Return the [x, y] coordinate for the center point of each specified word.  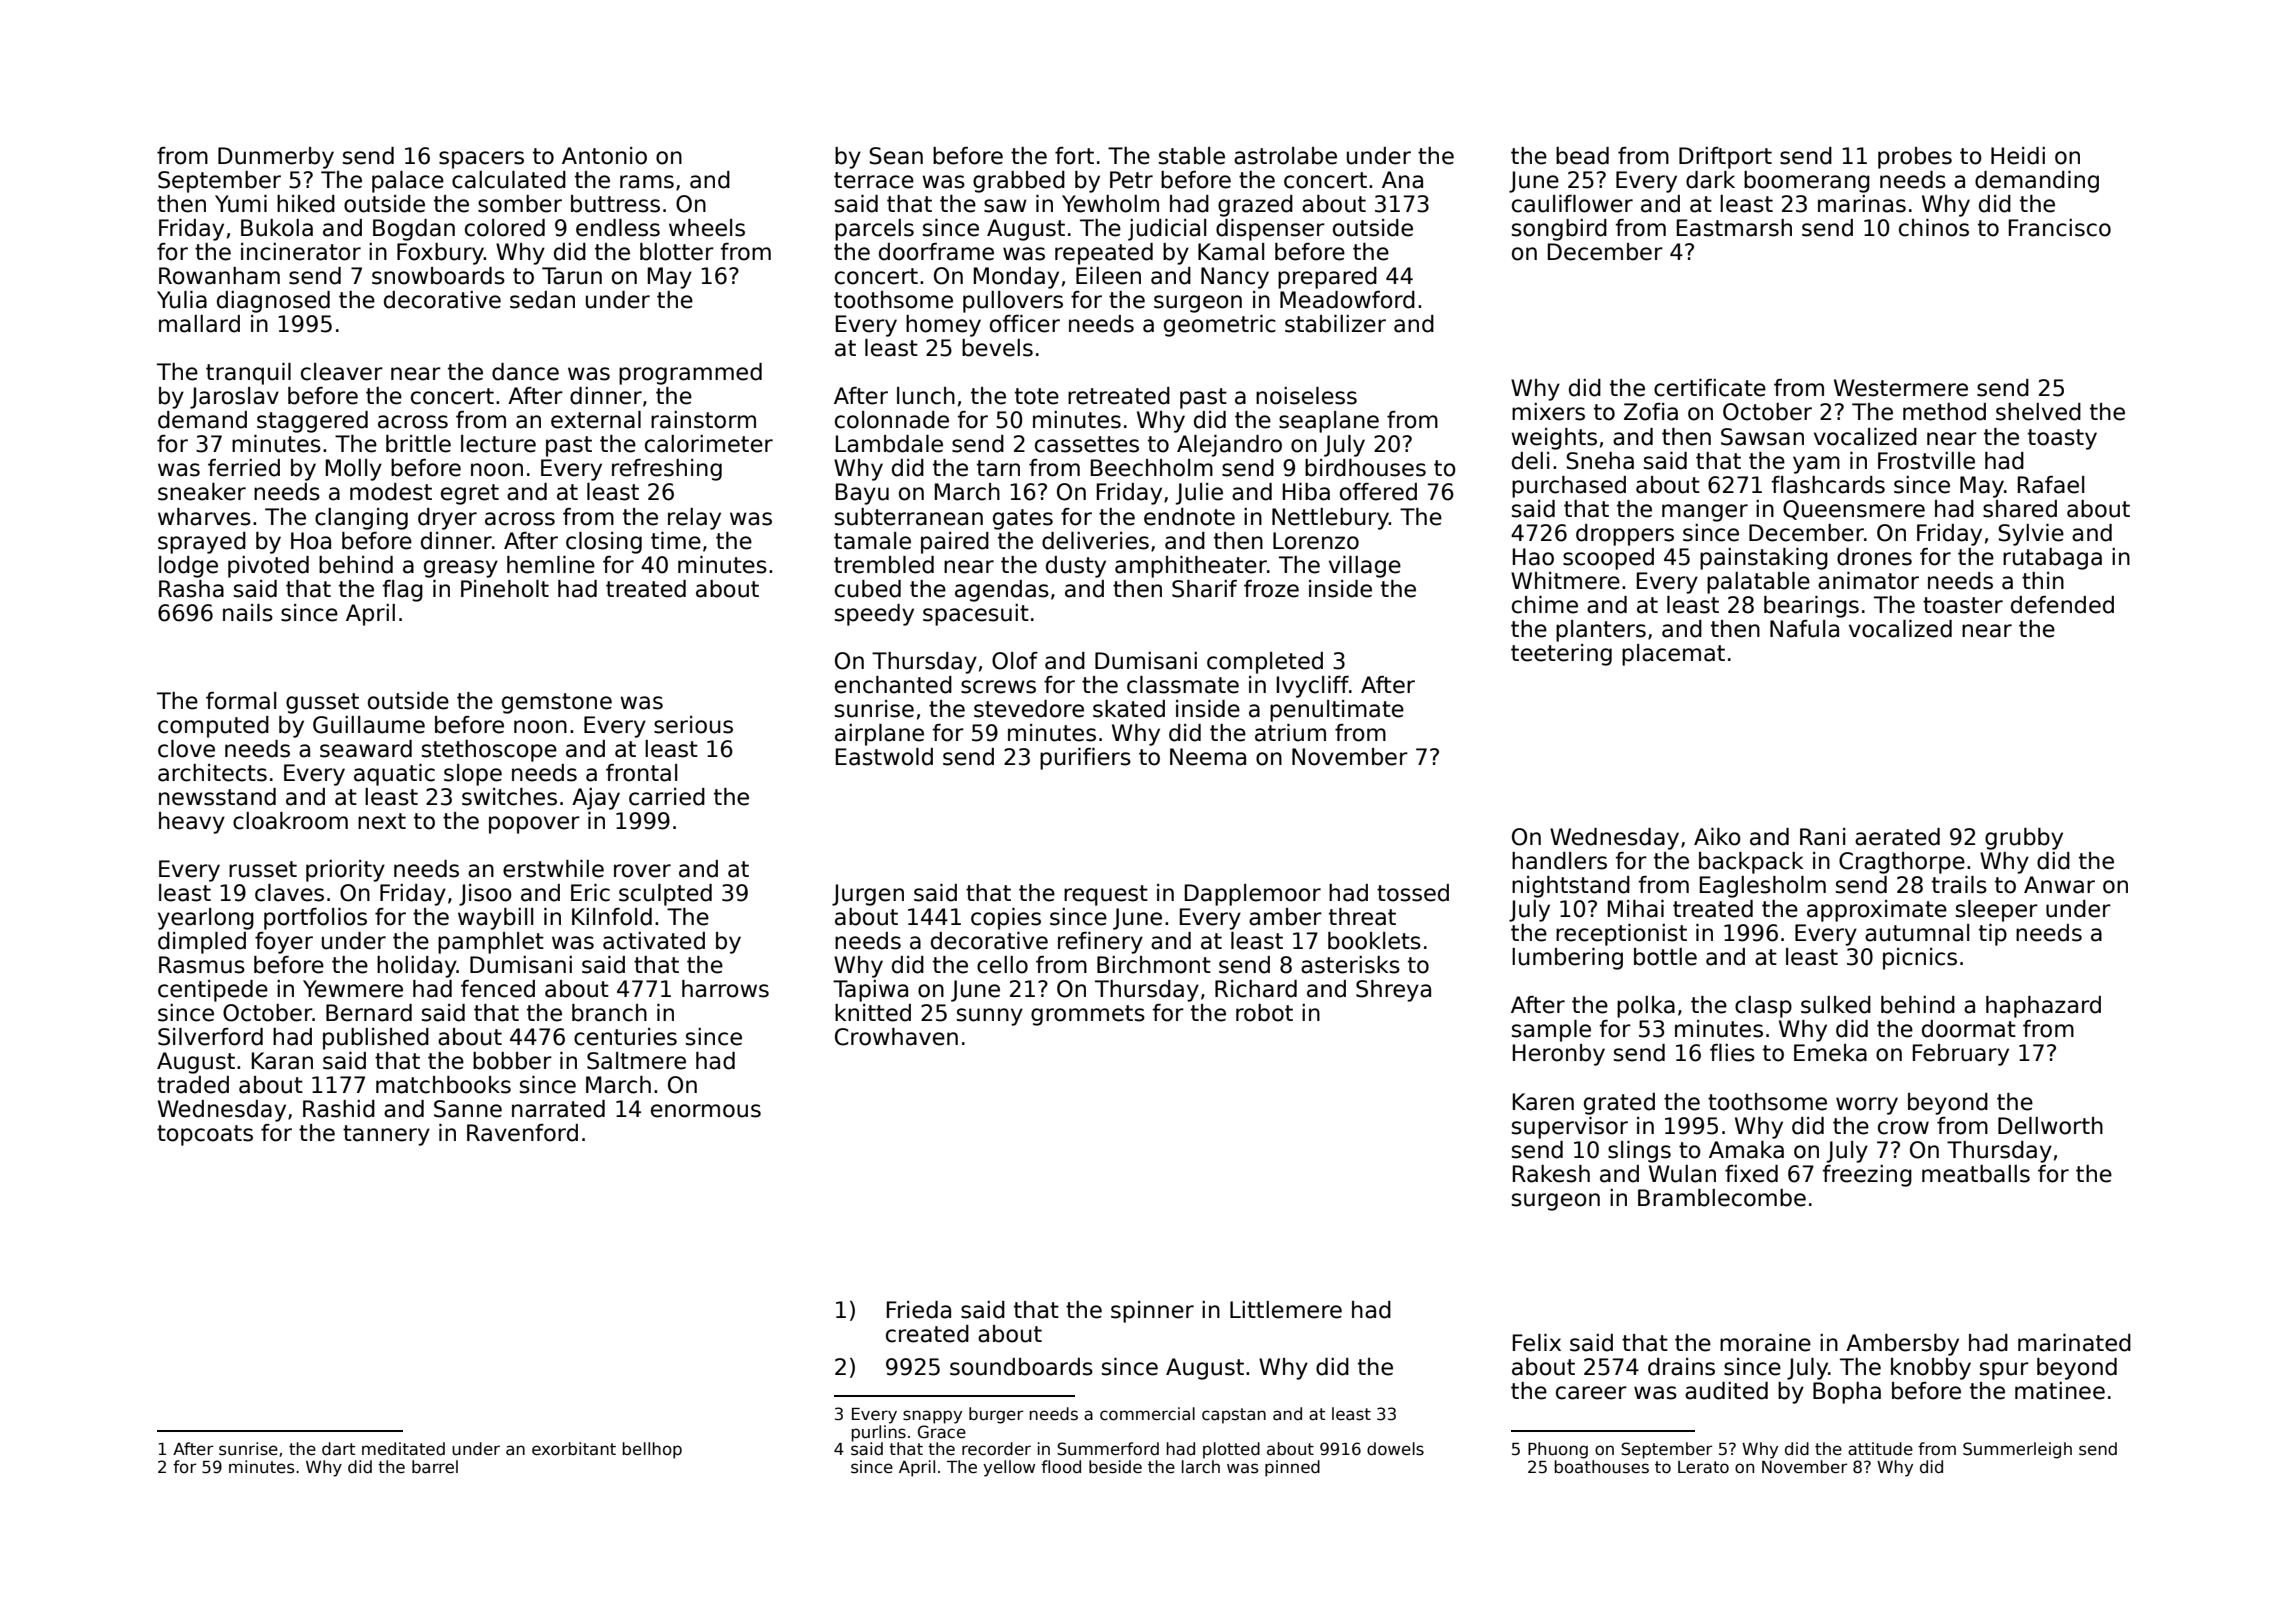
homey [943, 326]
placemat [1673, 655]
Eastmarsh [1734, 228]
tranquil [248, 374]
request [1106, 895]
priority [345, 871]
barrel [435, 1467]
